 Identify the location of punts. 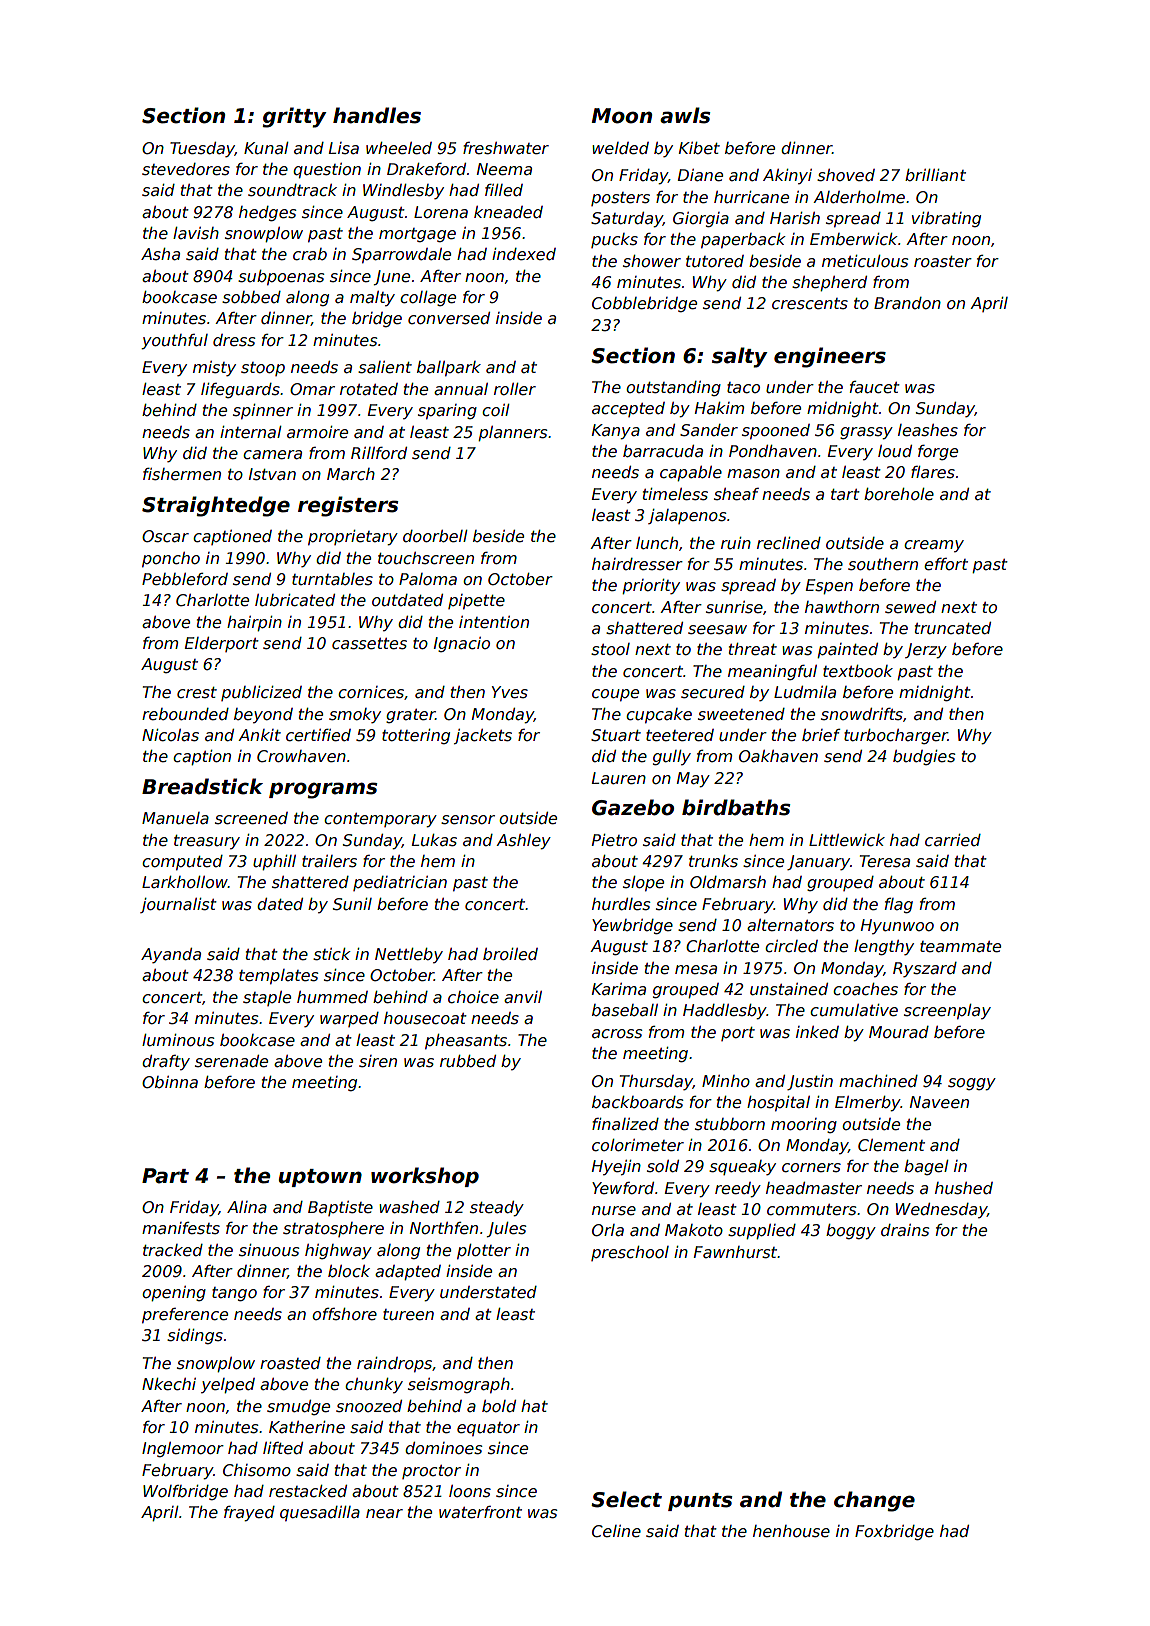
(700, 1502).
